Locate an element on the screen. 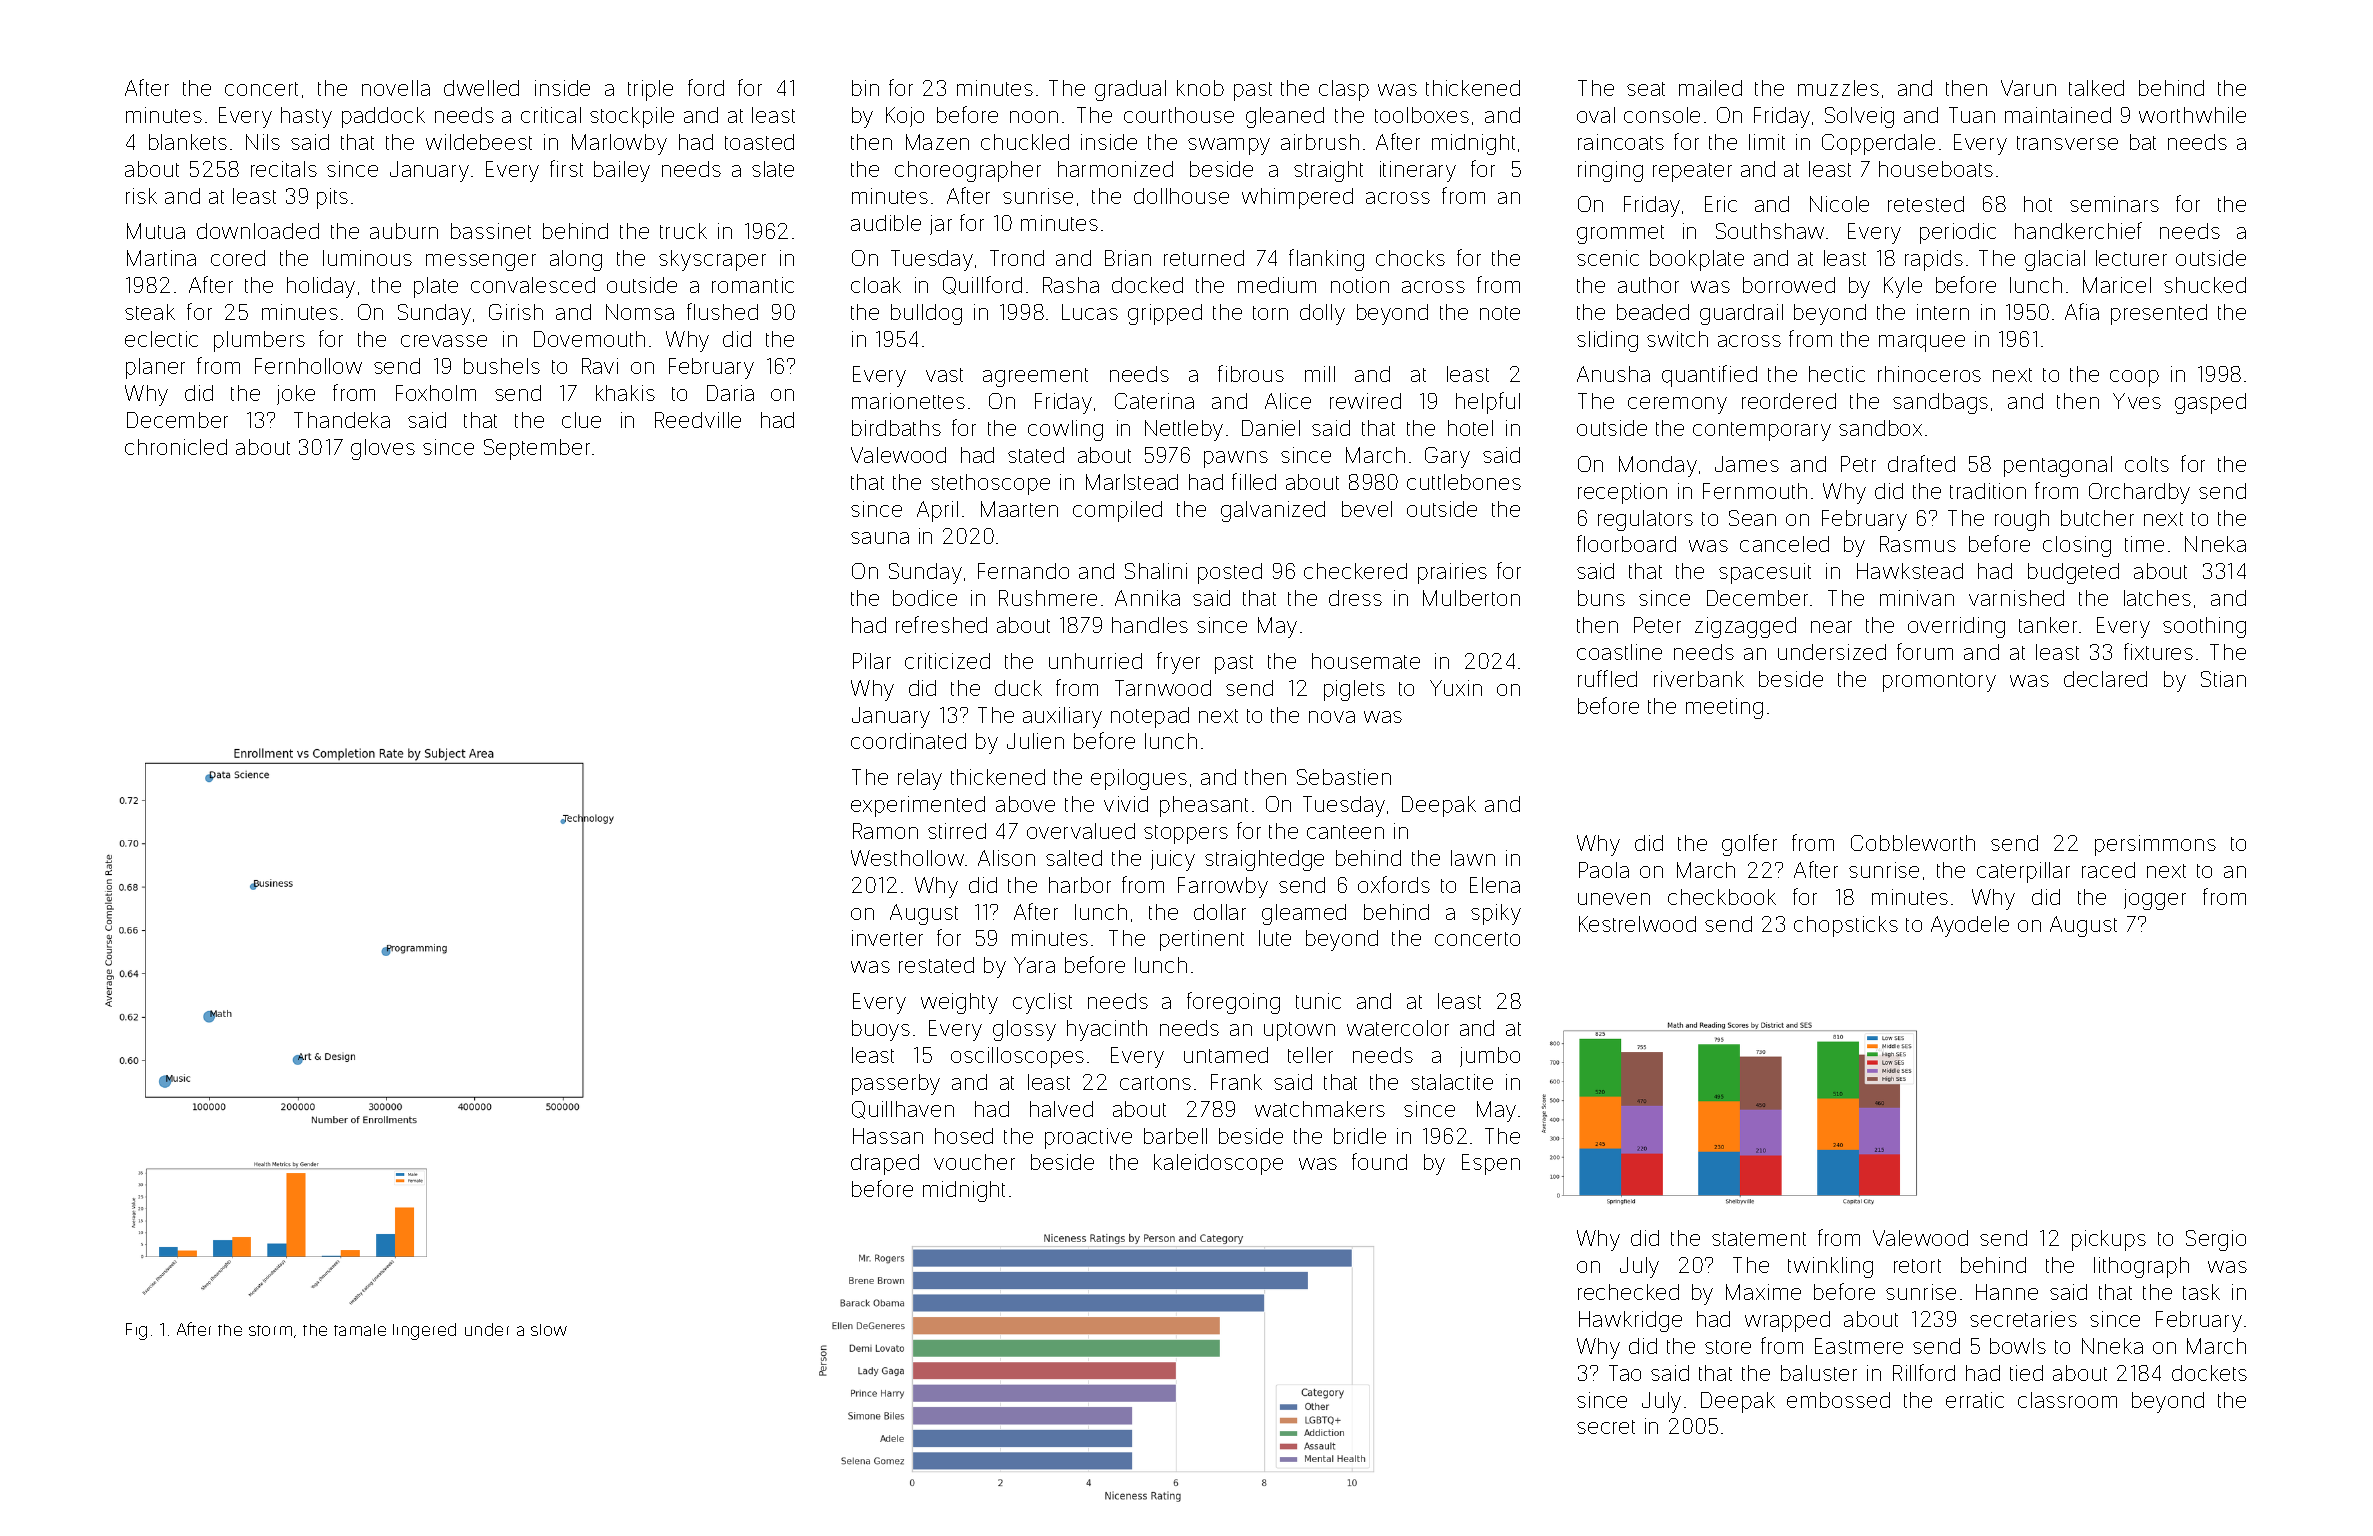  statement is located at coordinates (1759, 1239).
